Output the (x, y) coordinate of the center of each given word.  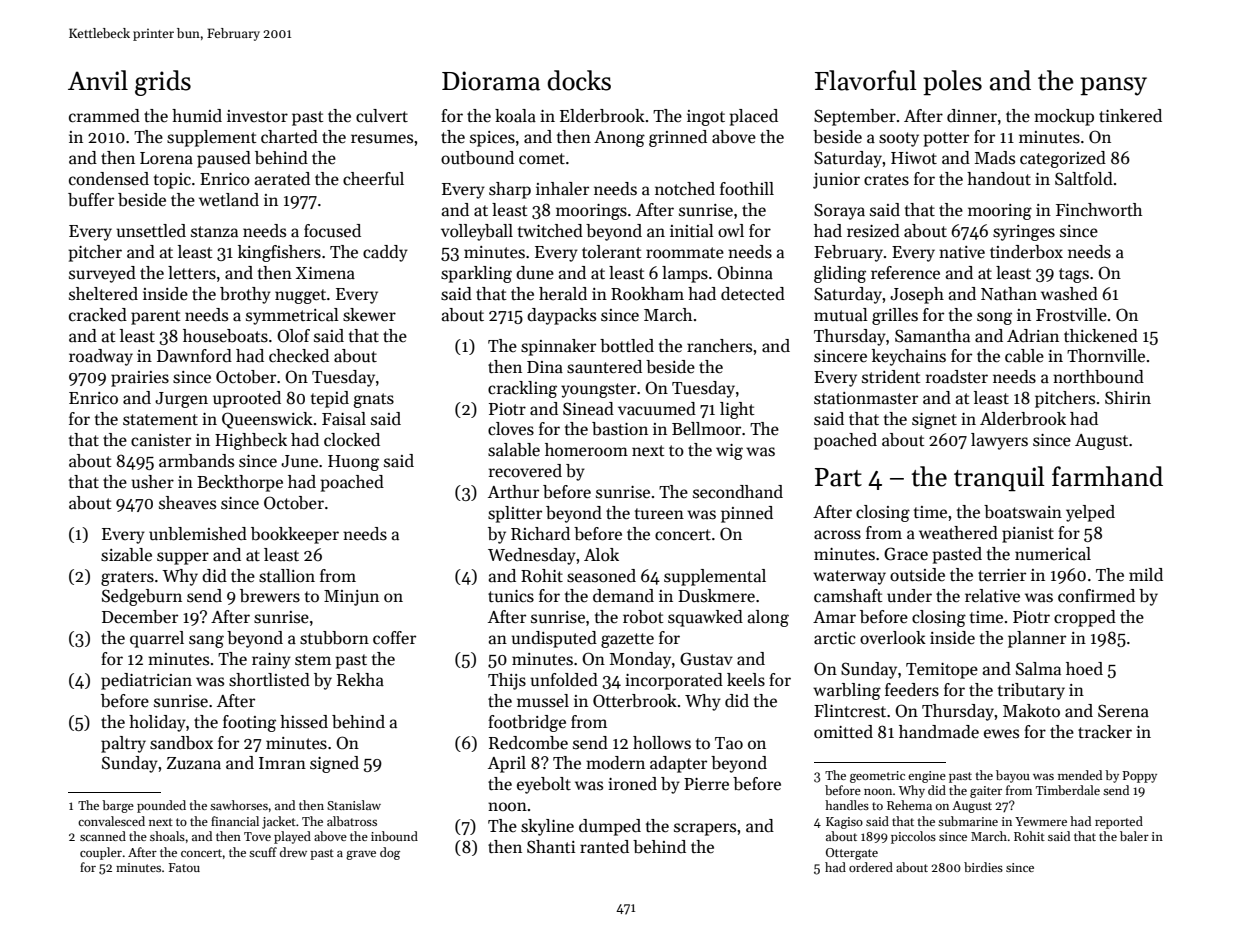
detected (753, 294)
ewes (1001, 734)
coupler (101, 853)
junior (836, 181)
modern (615, 763)
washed (1069, 294)
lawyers (999, 441)
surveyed (102, 274)
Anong (619, 139)
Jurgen (181, 400)
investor (257, 116)
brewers (270, 596)
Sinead (588, 409)
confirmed (1096, 596)
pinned (747, 514)
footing (249, 723)
